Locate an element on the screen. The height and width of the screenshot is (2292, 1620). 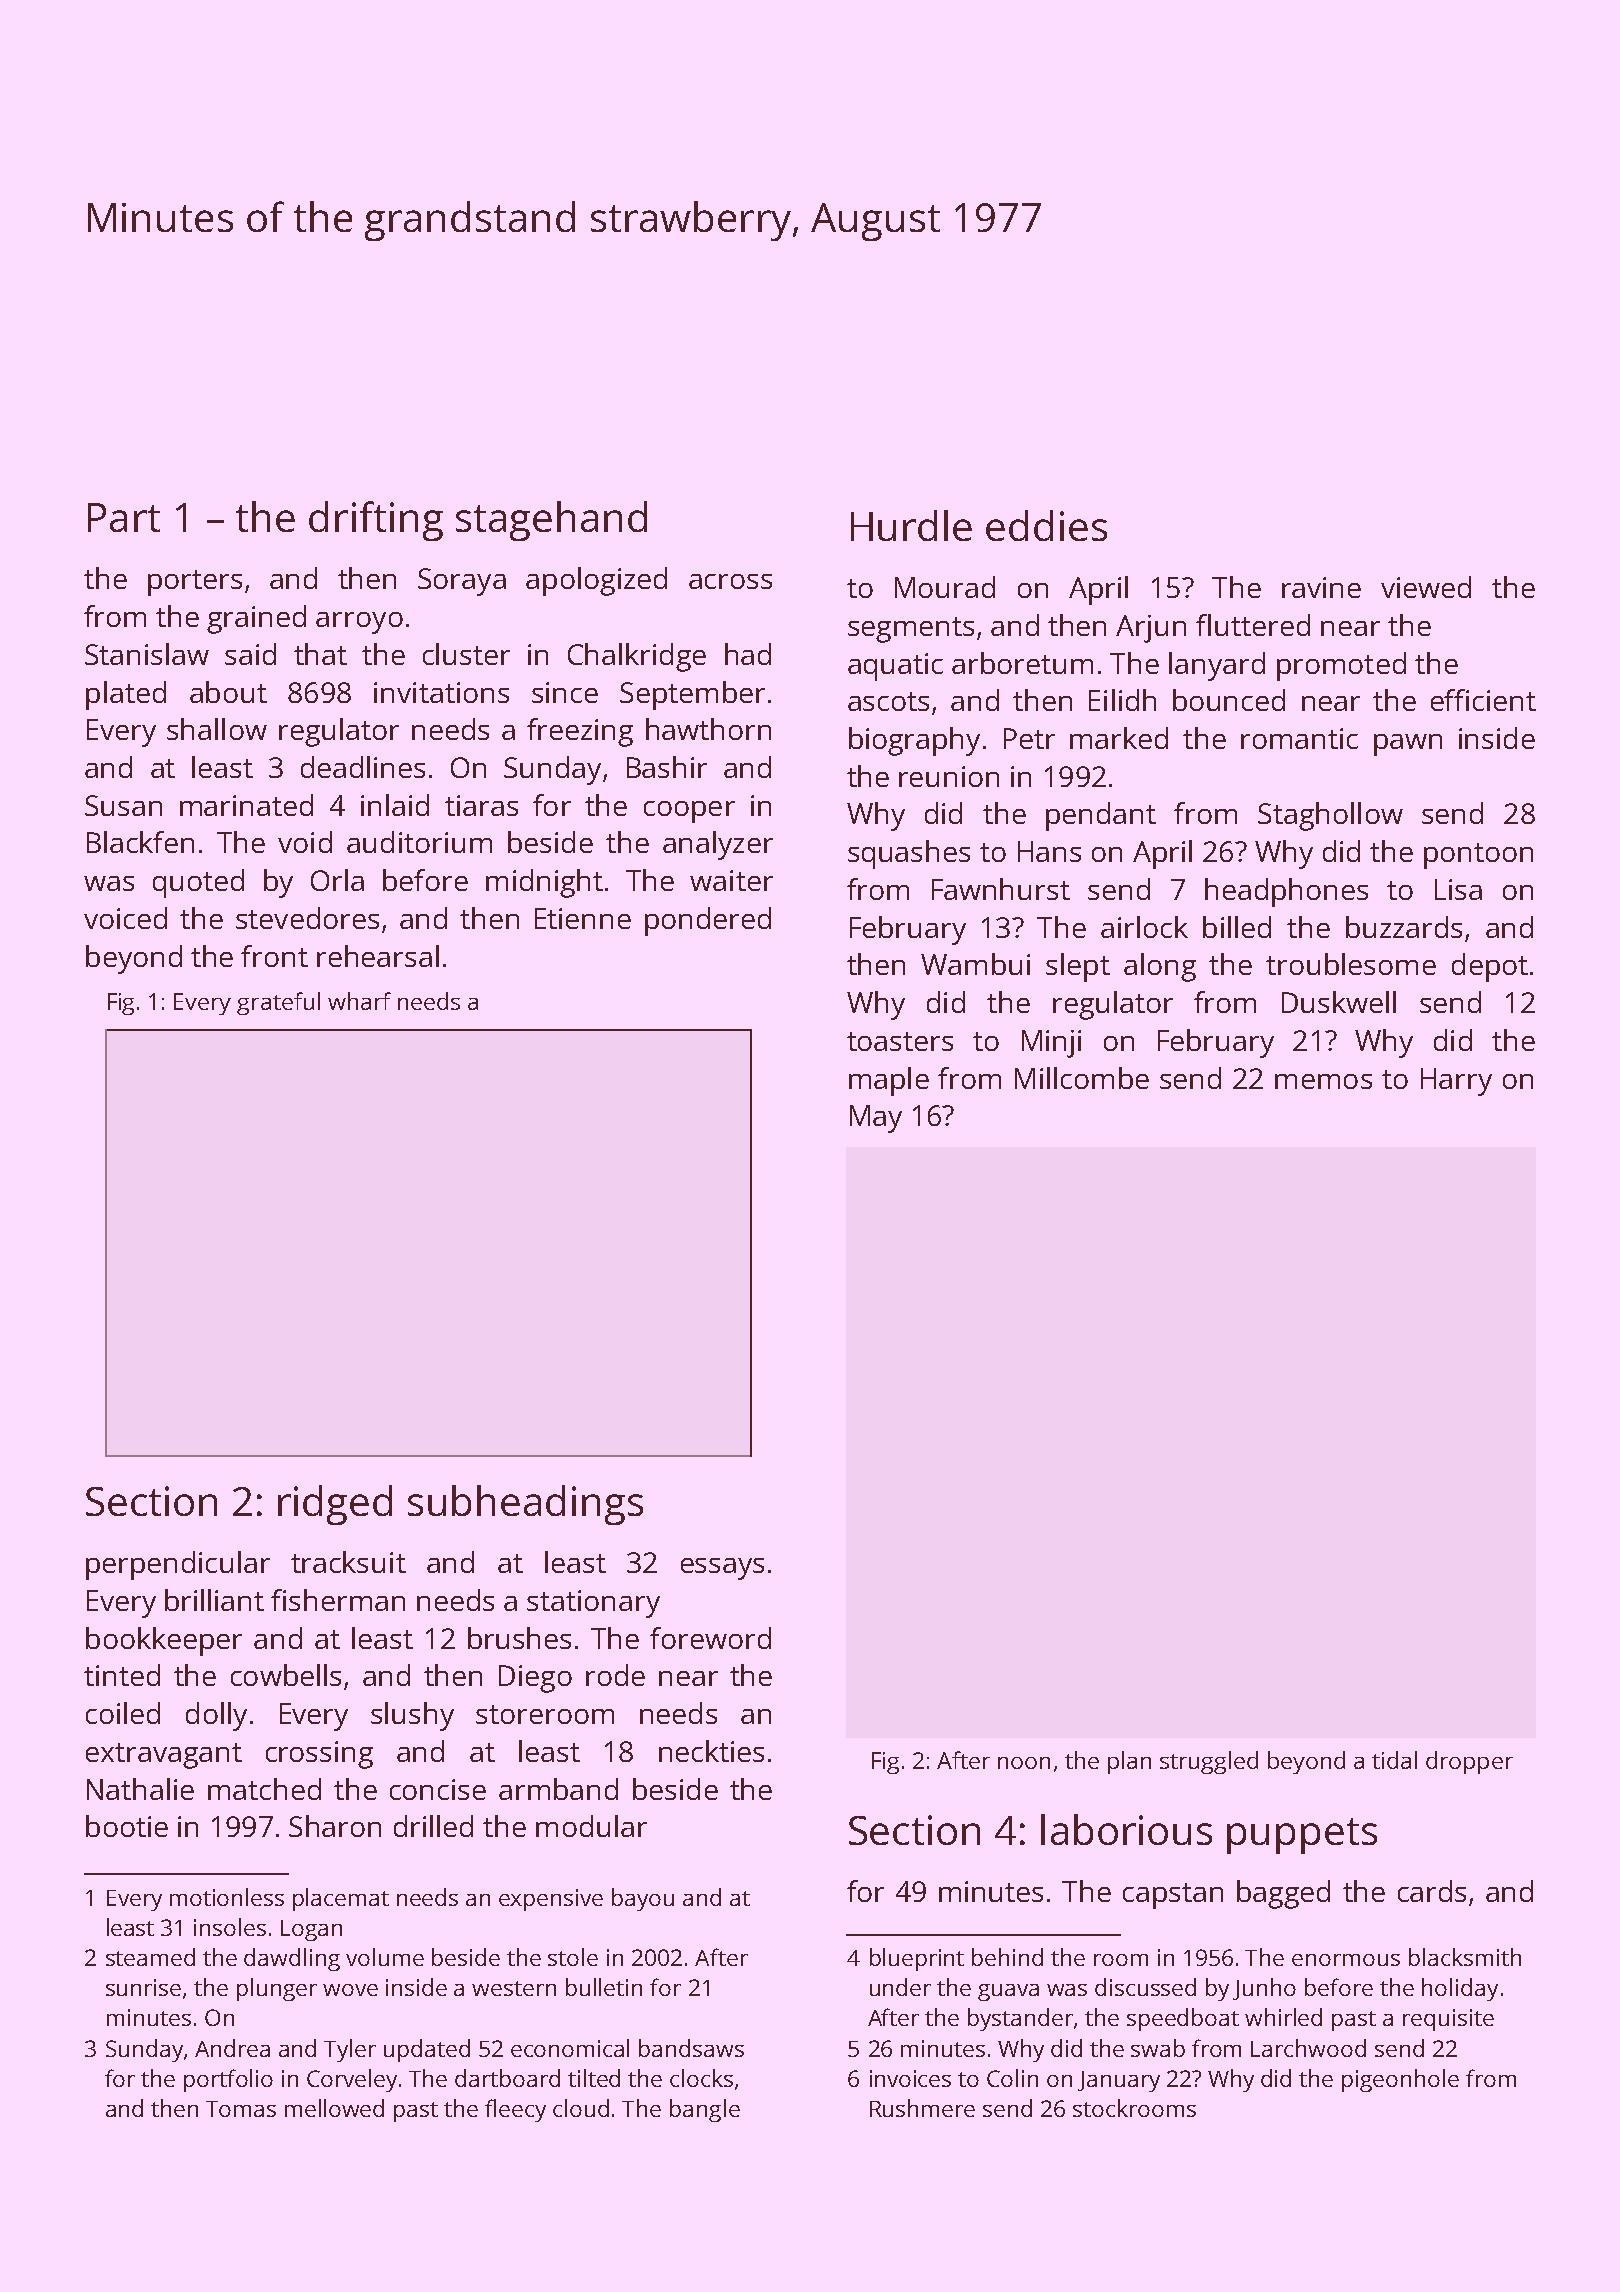
grateful is located at coordinates (278, 1003).
